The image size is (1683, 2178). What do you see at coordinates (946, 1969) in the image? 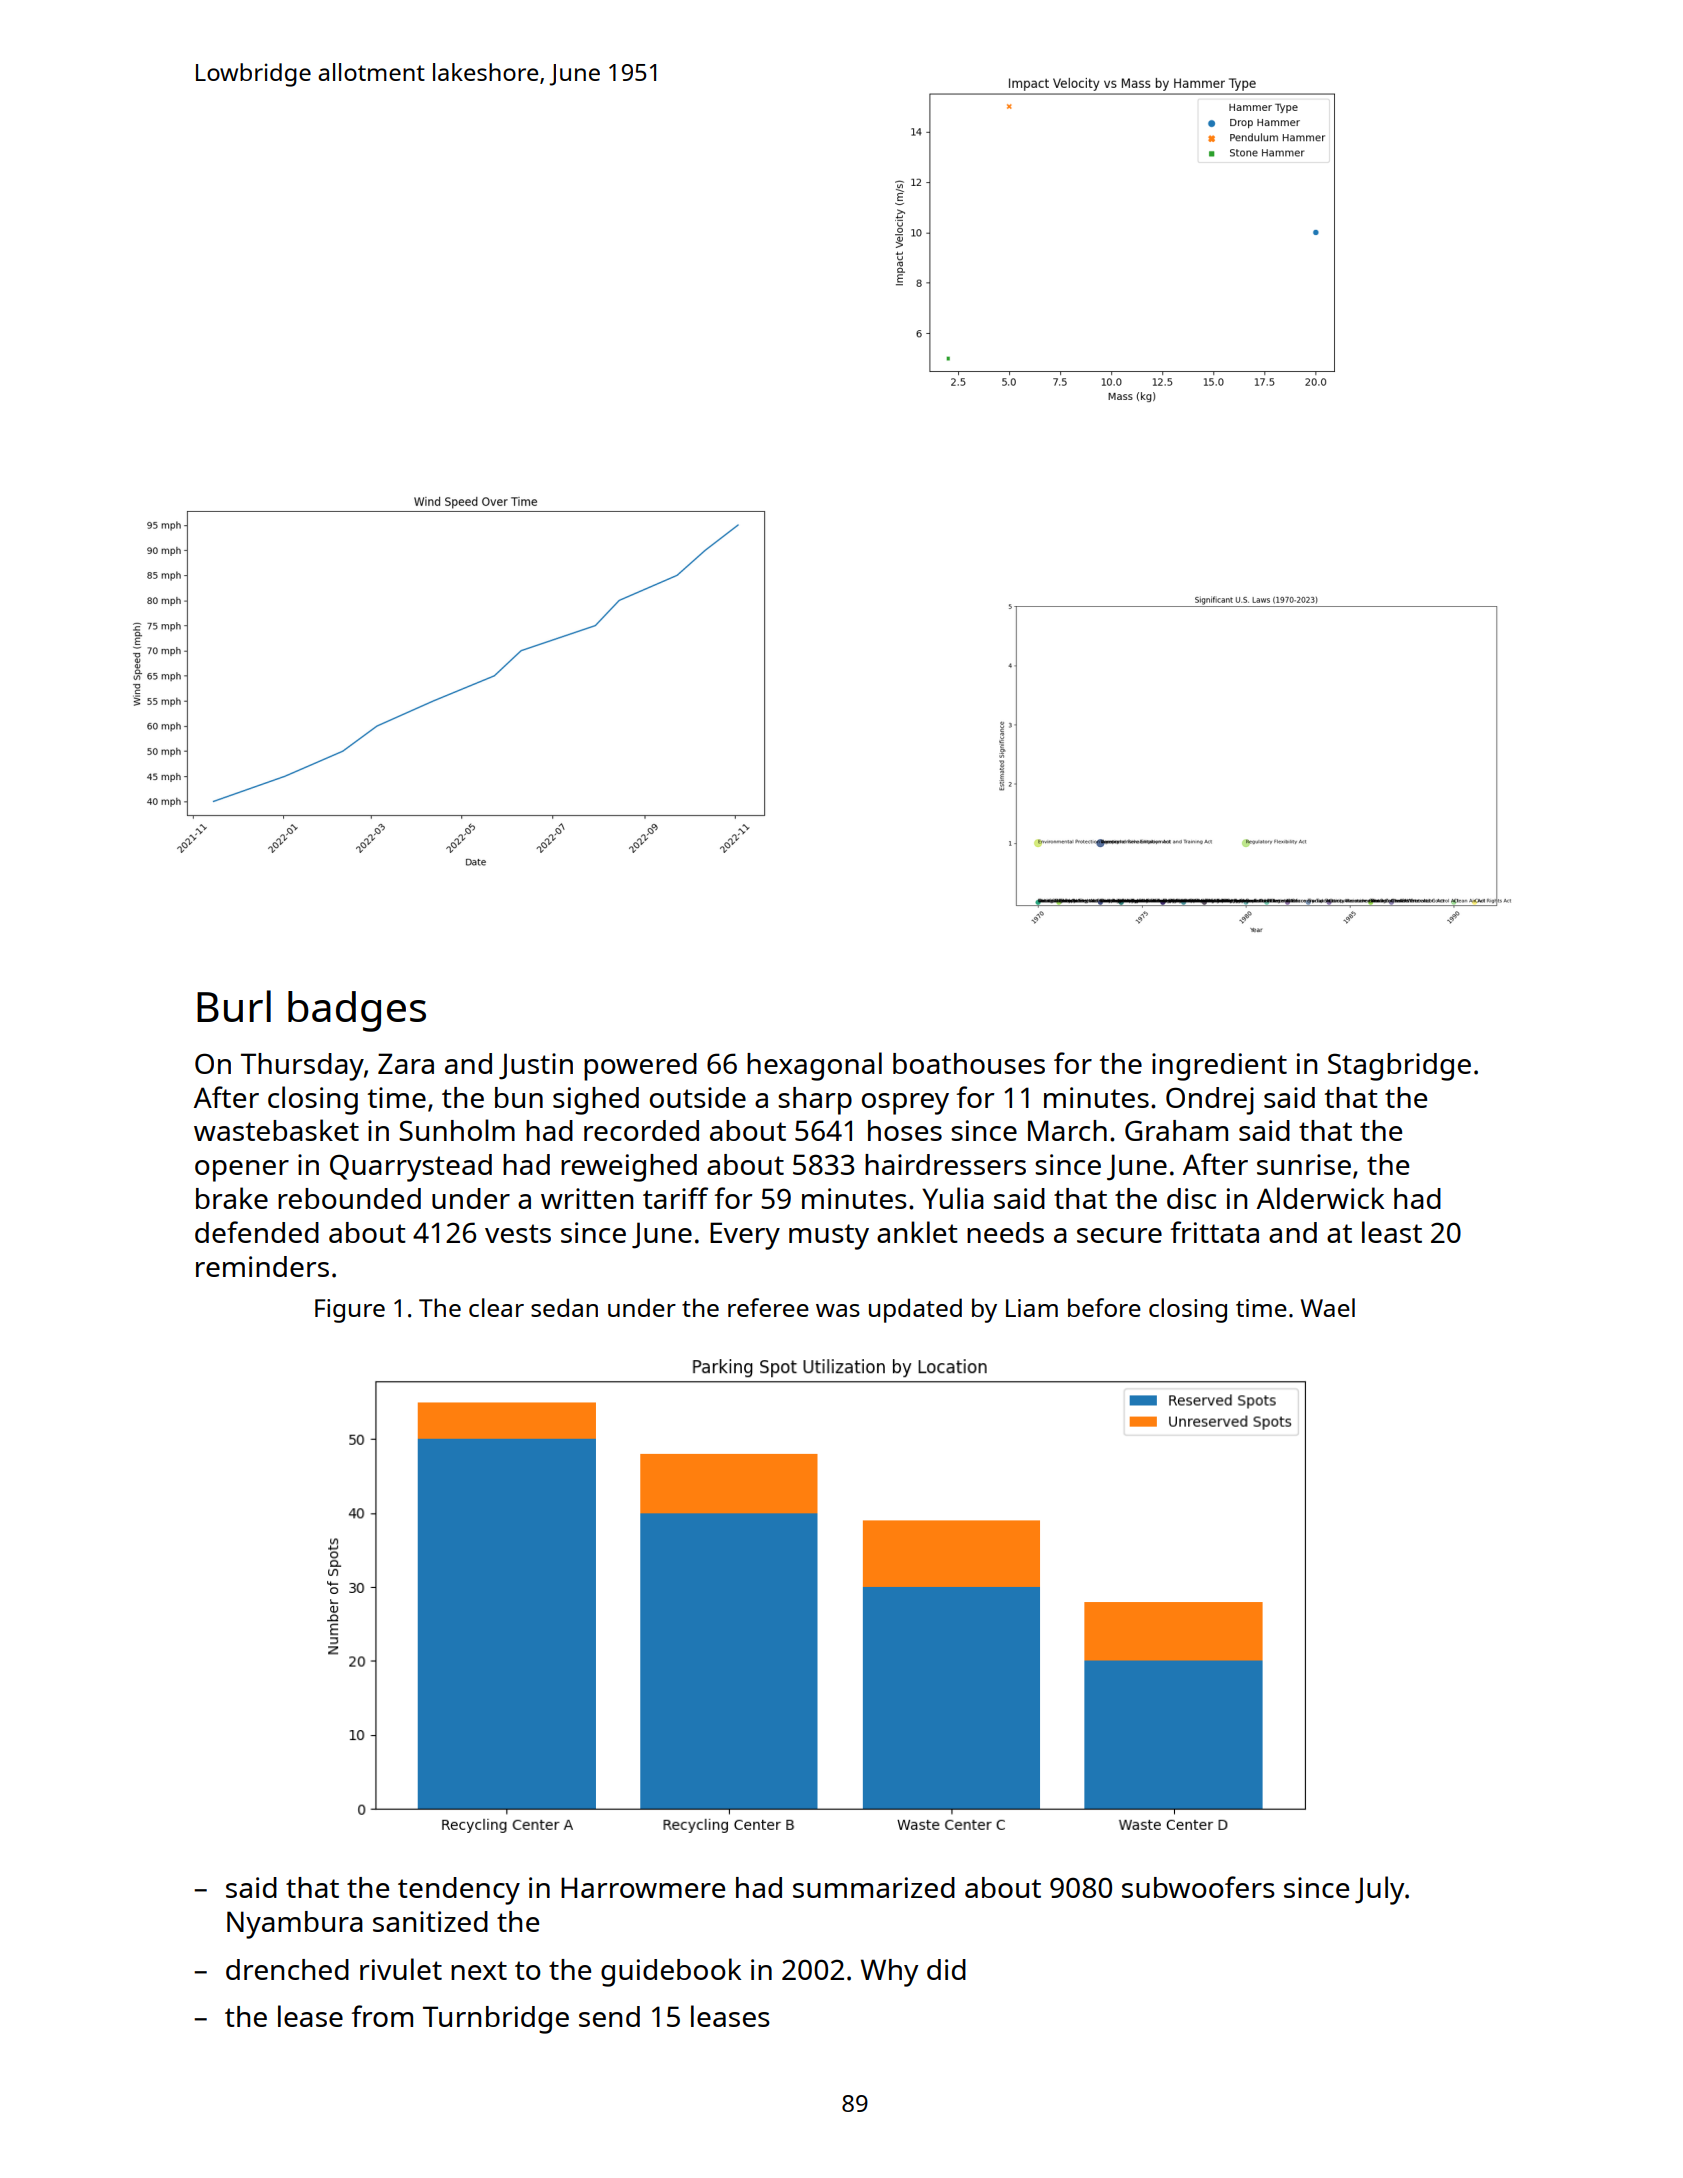
I see `did` at bounding box center [946, 1969].
